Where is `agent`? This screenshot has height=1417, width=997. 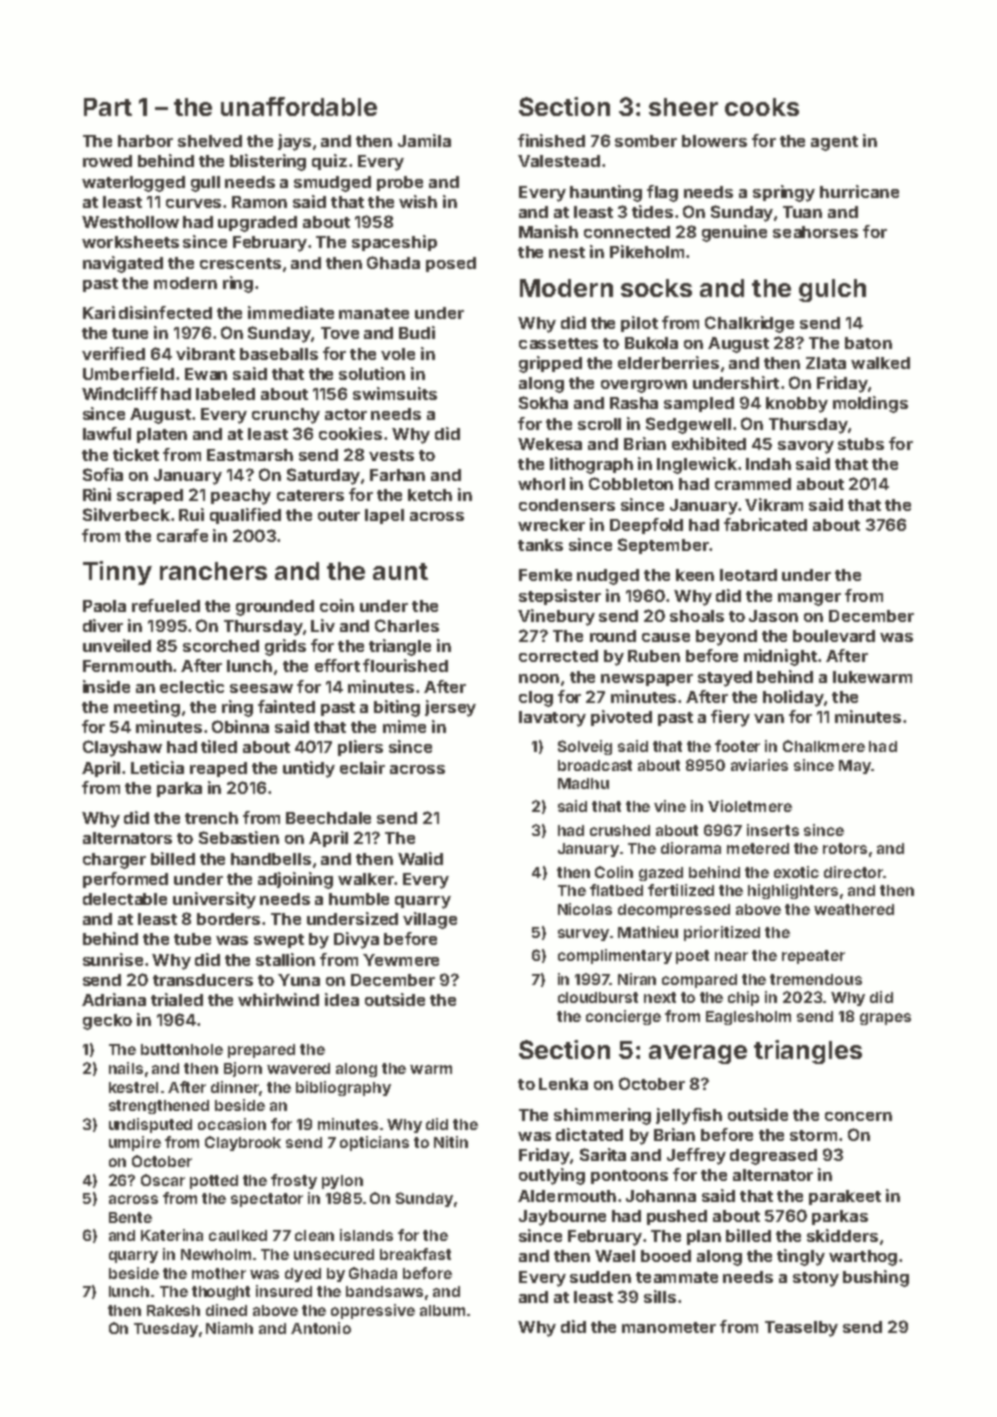 agent is located at coordinates (834, 143).
